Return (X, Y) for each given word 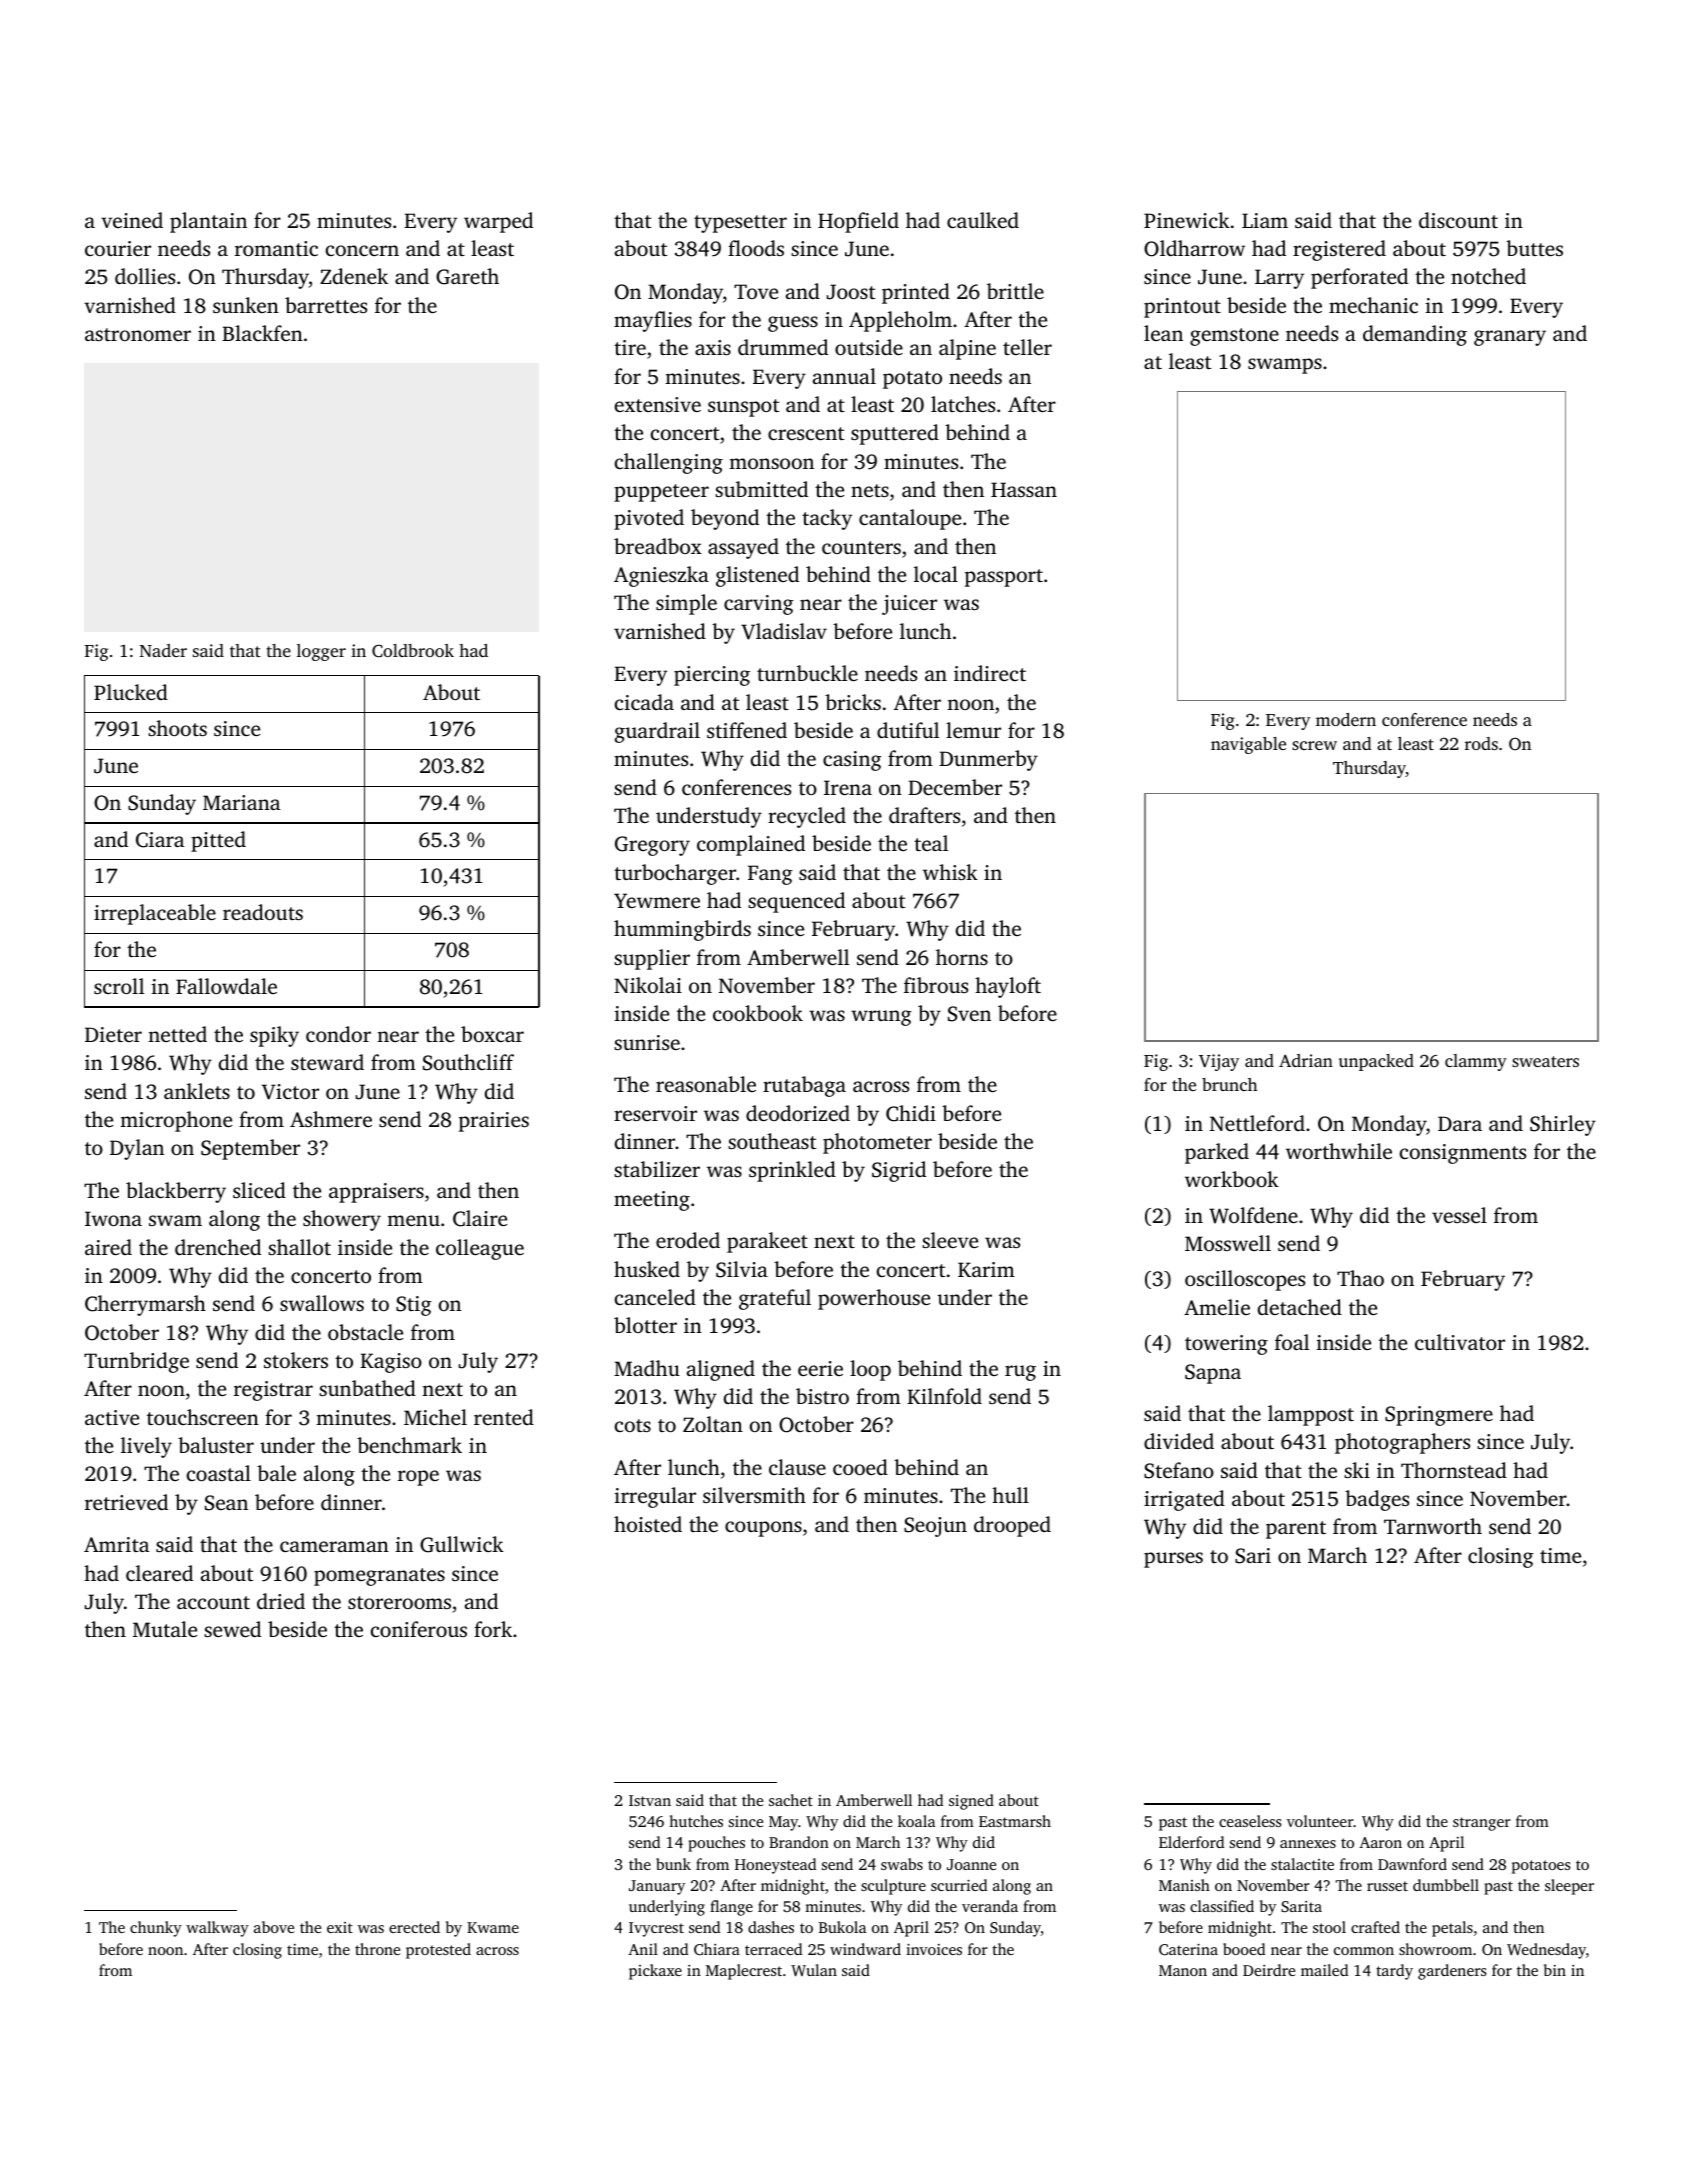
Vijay (1219, 1062)
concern (362, 250)
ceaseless (1250, 1821)
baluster (216, 1445)
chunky (156, 1929)
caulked (983, 220)
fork (493, 1629)
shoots (177, 728)
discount (1458, 220)
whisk (950, 872)
